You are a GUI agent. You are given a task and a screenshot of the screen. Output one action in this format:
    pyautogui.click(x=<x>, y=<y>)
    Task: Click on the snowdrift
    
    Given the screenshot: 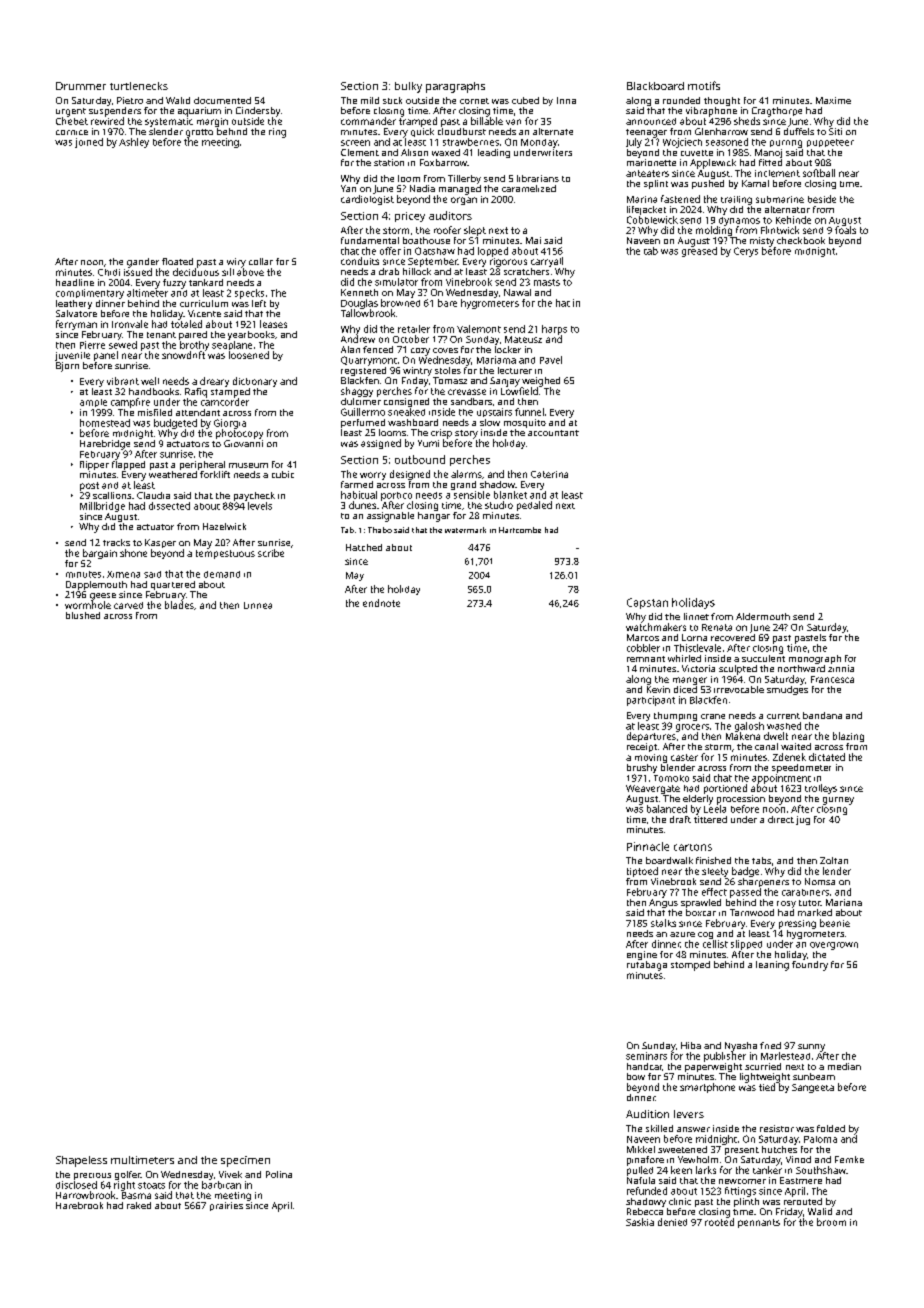 What is the action you would take?
    pyautogui.click(x=183, y=355)
